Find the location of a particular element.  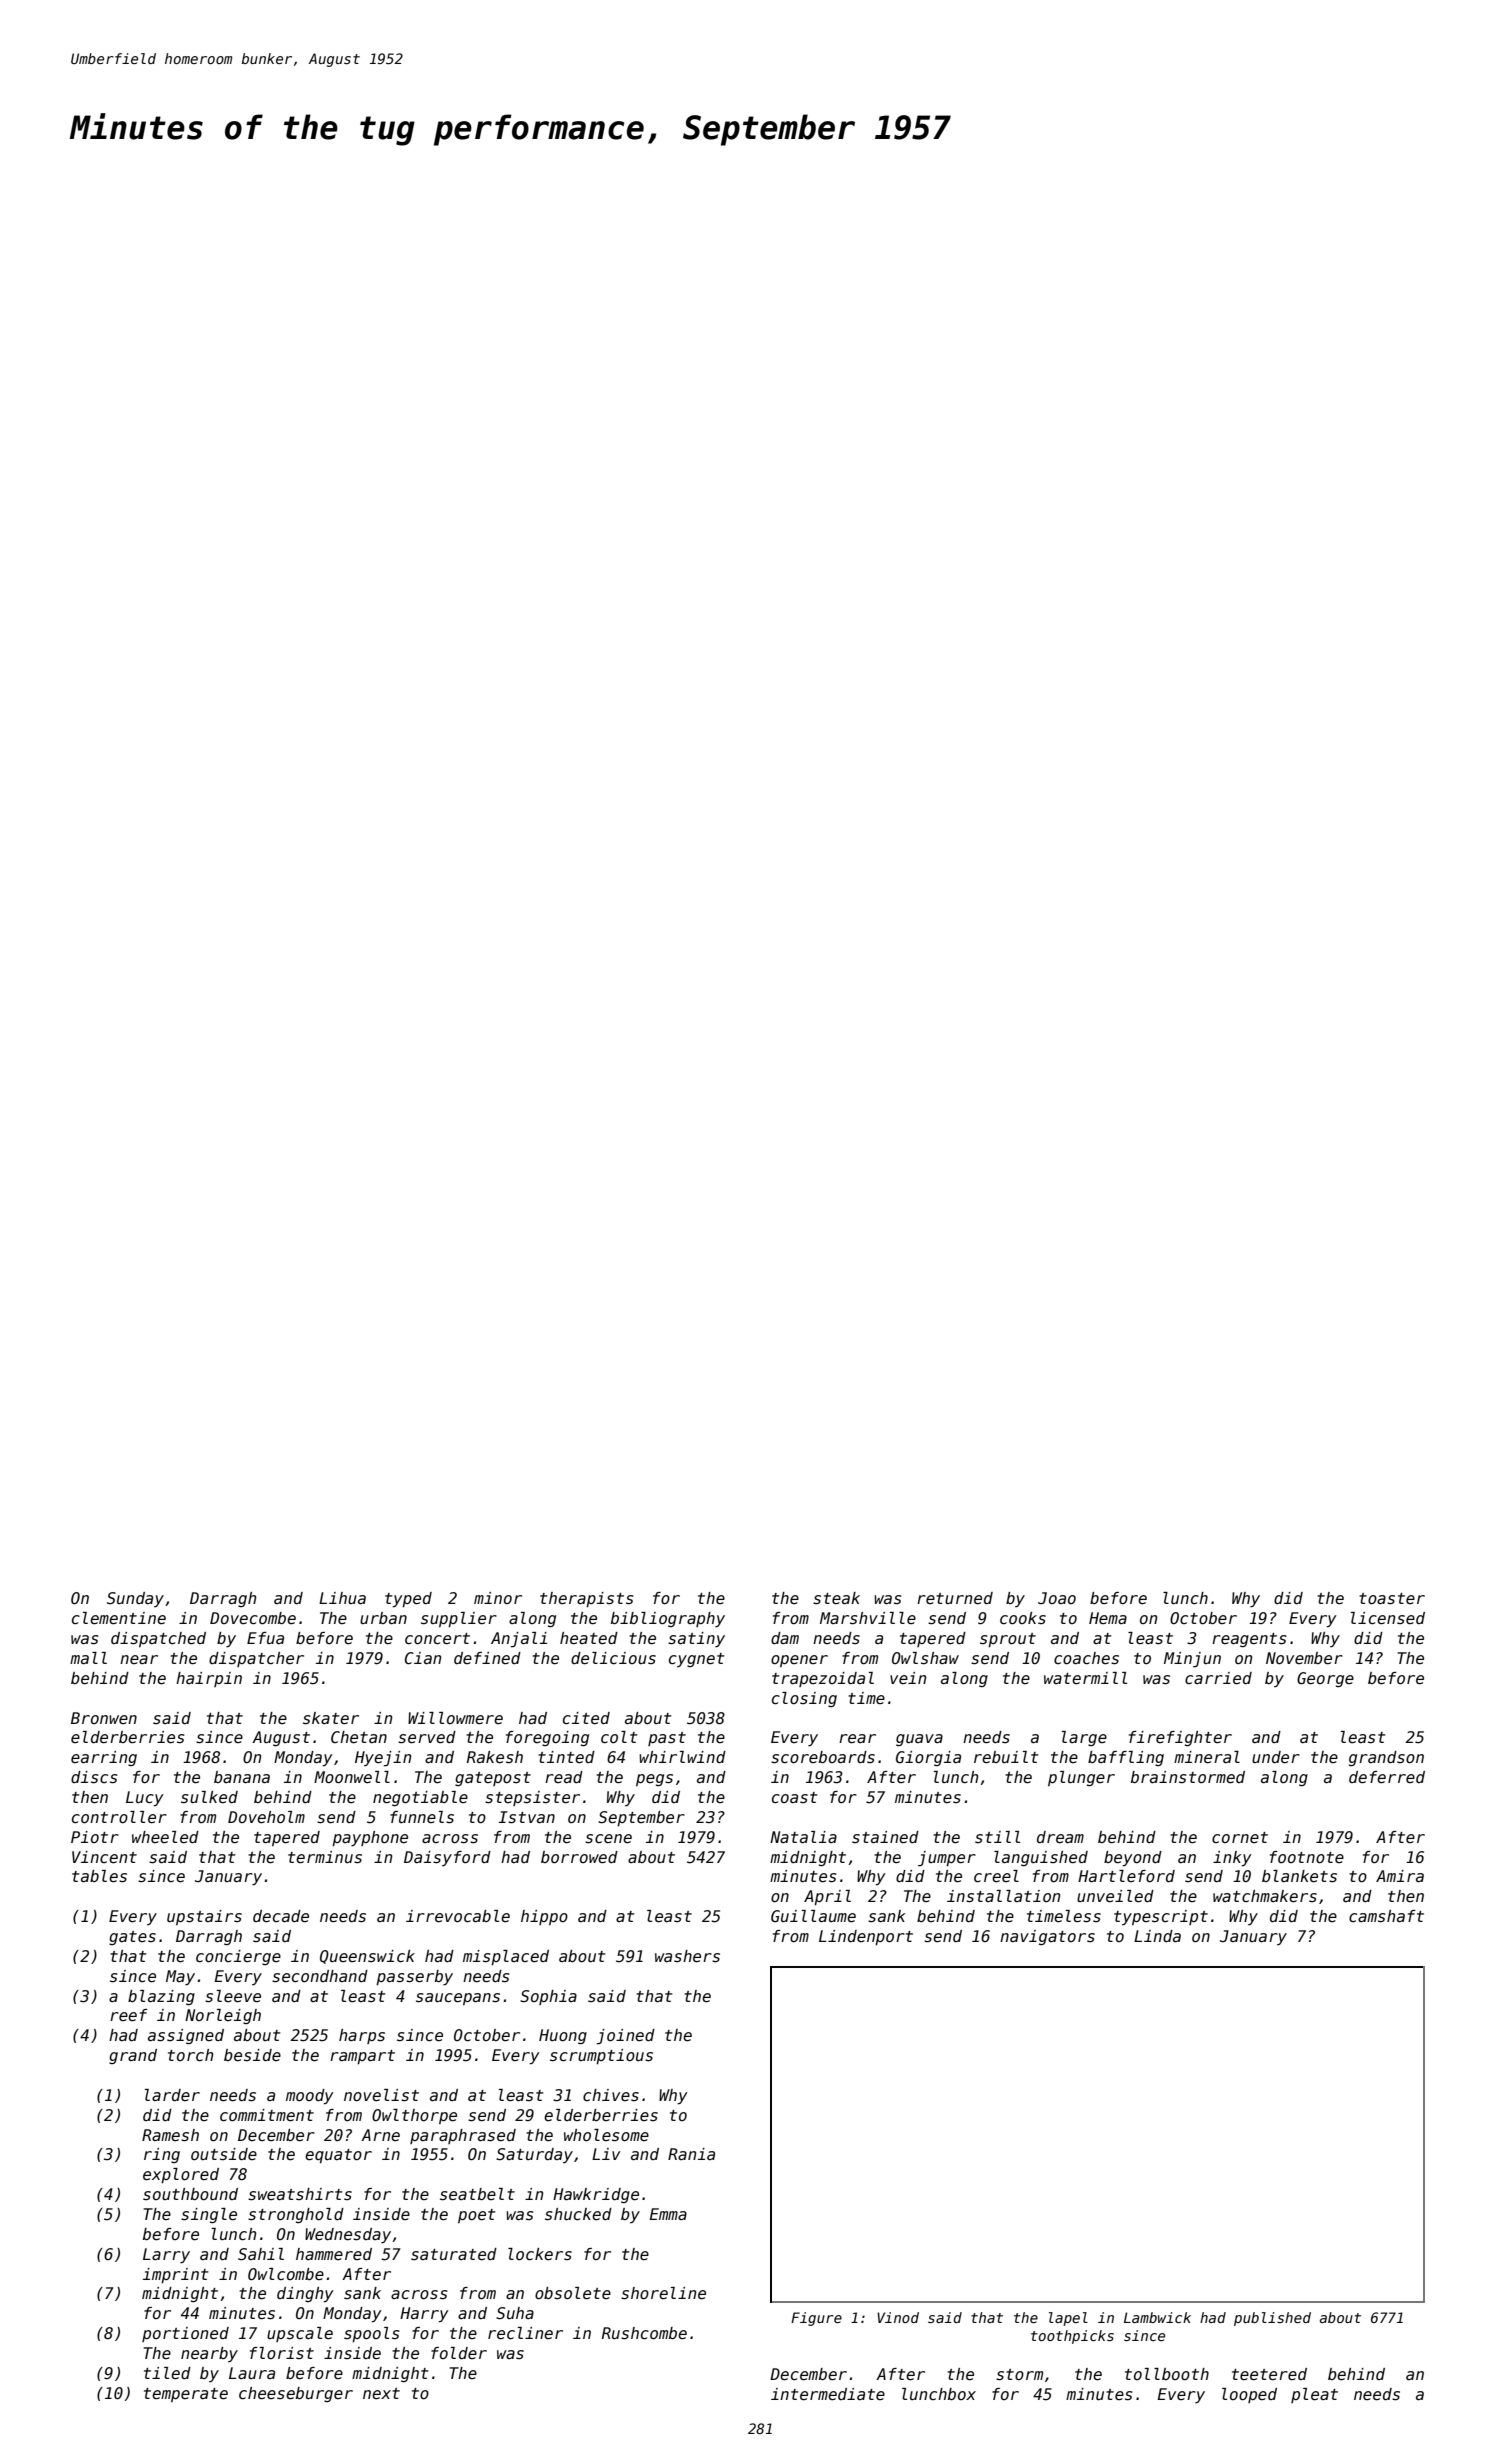

Owlthorpe is located at coordinates (414, 2116).
